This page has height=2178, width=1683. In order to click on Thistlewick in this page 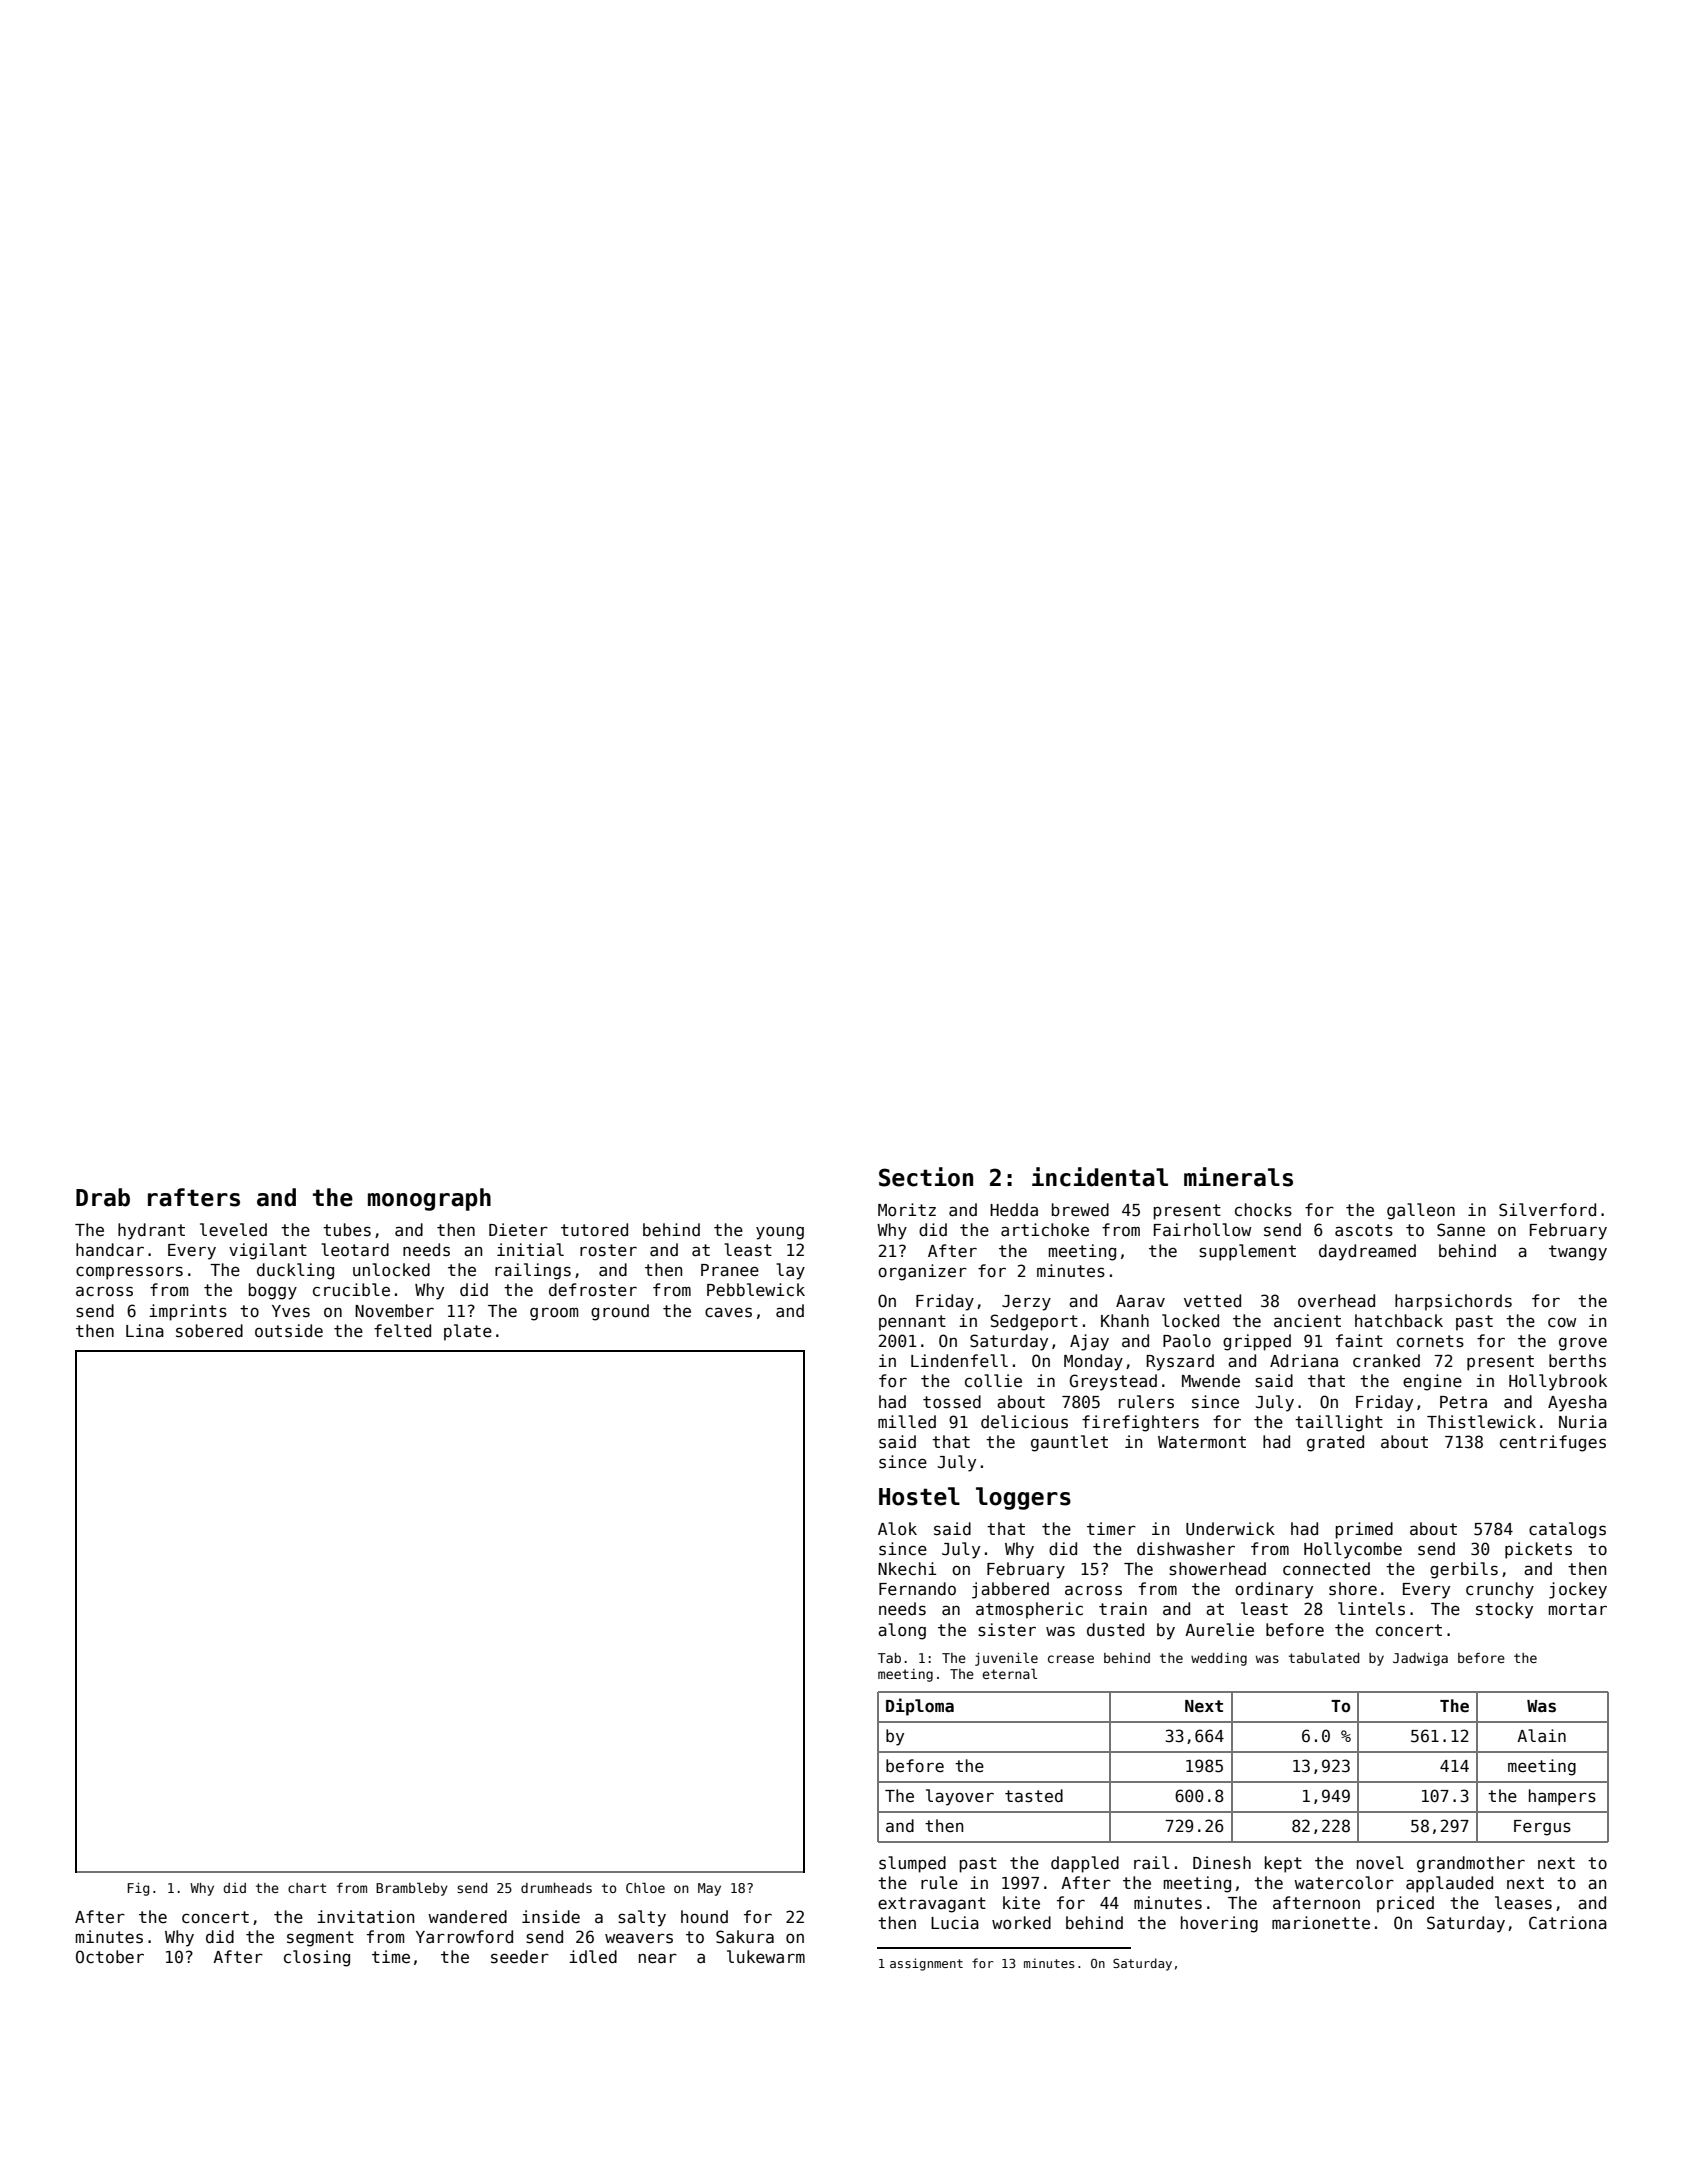, I will do `click(1481, 1422)`.
